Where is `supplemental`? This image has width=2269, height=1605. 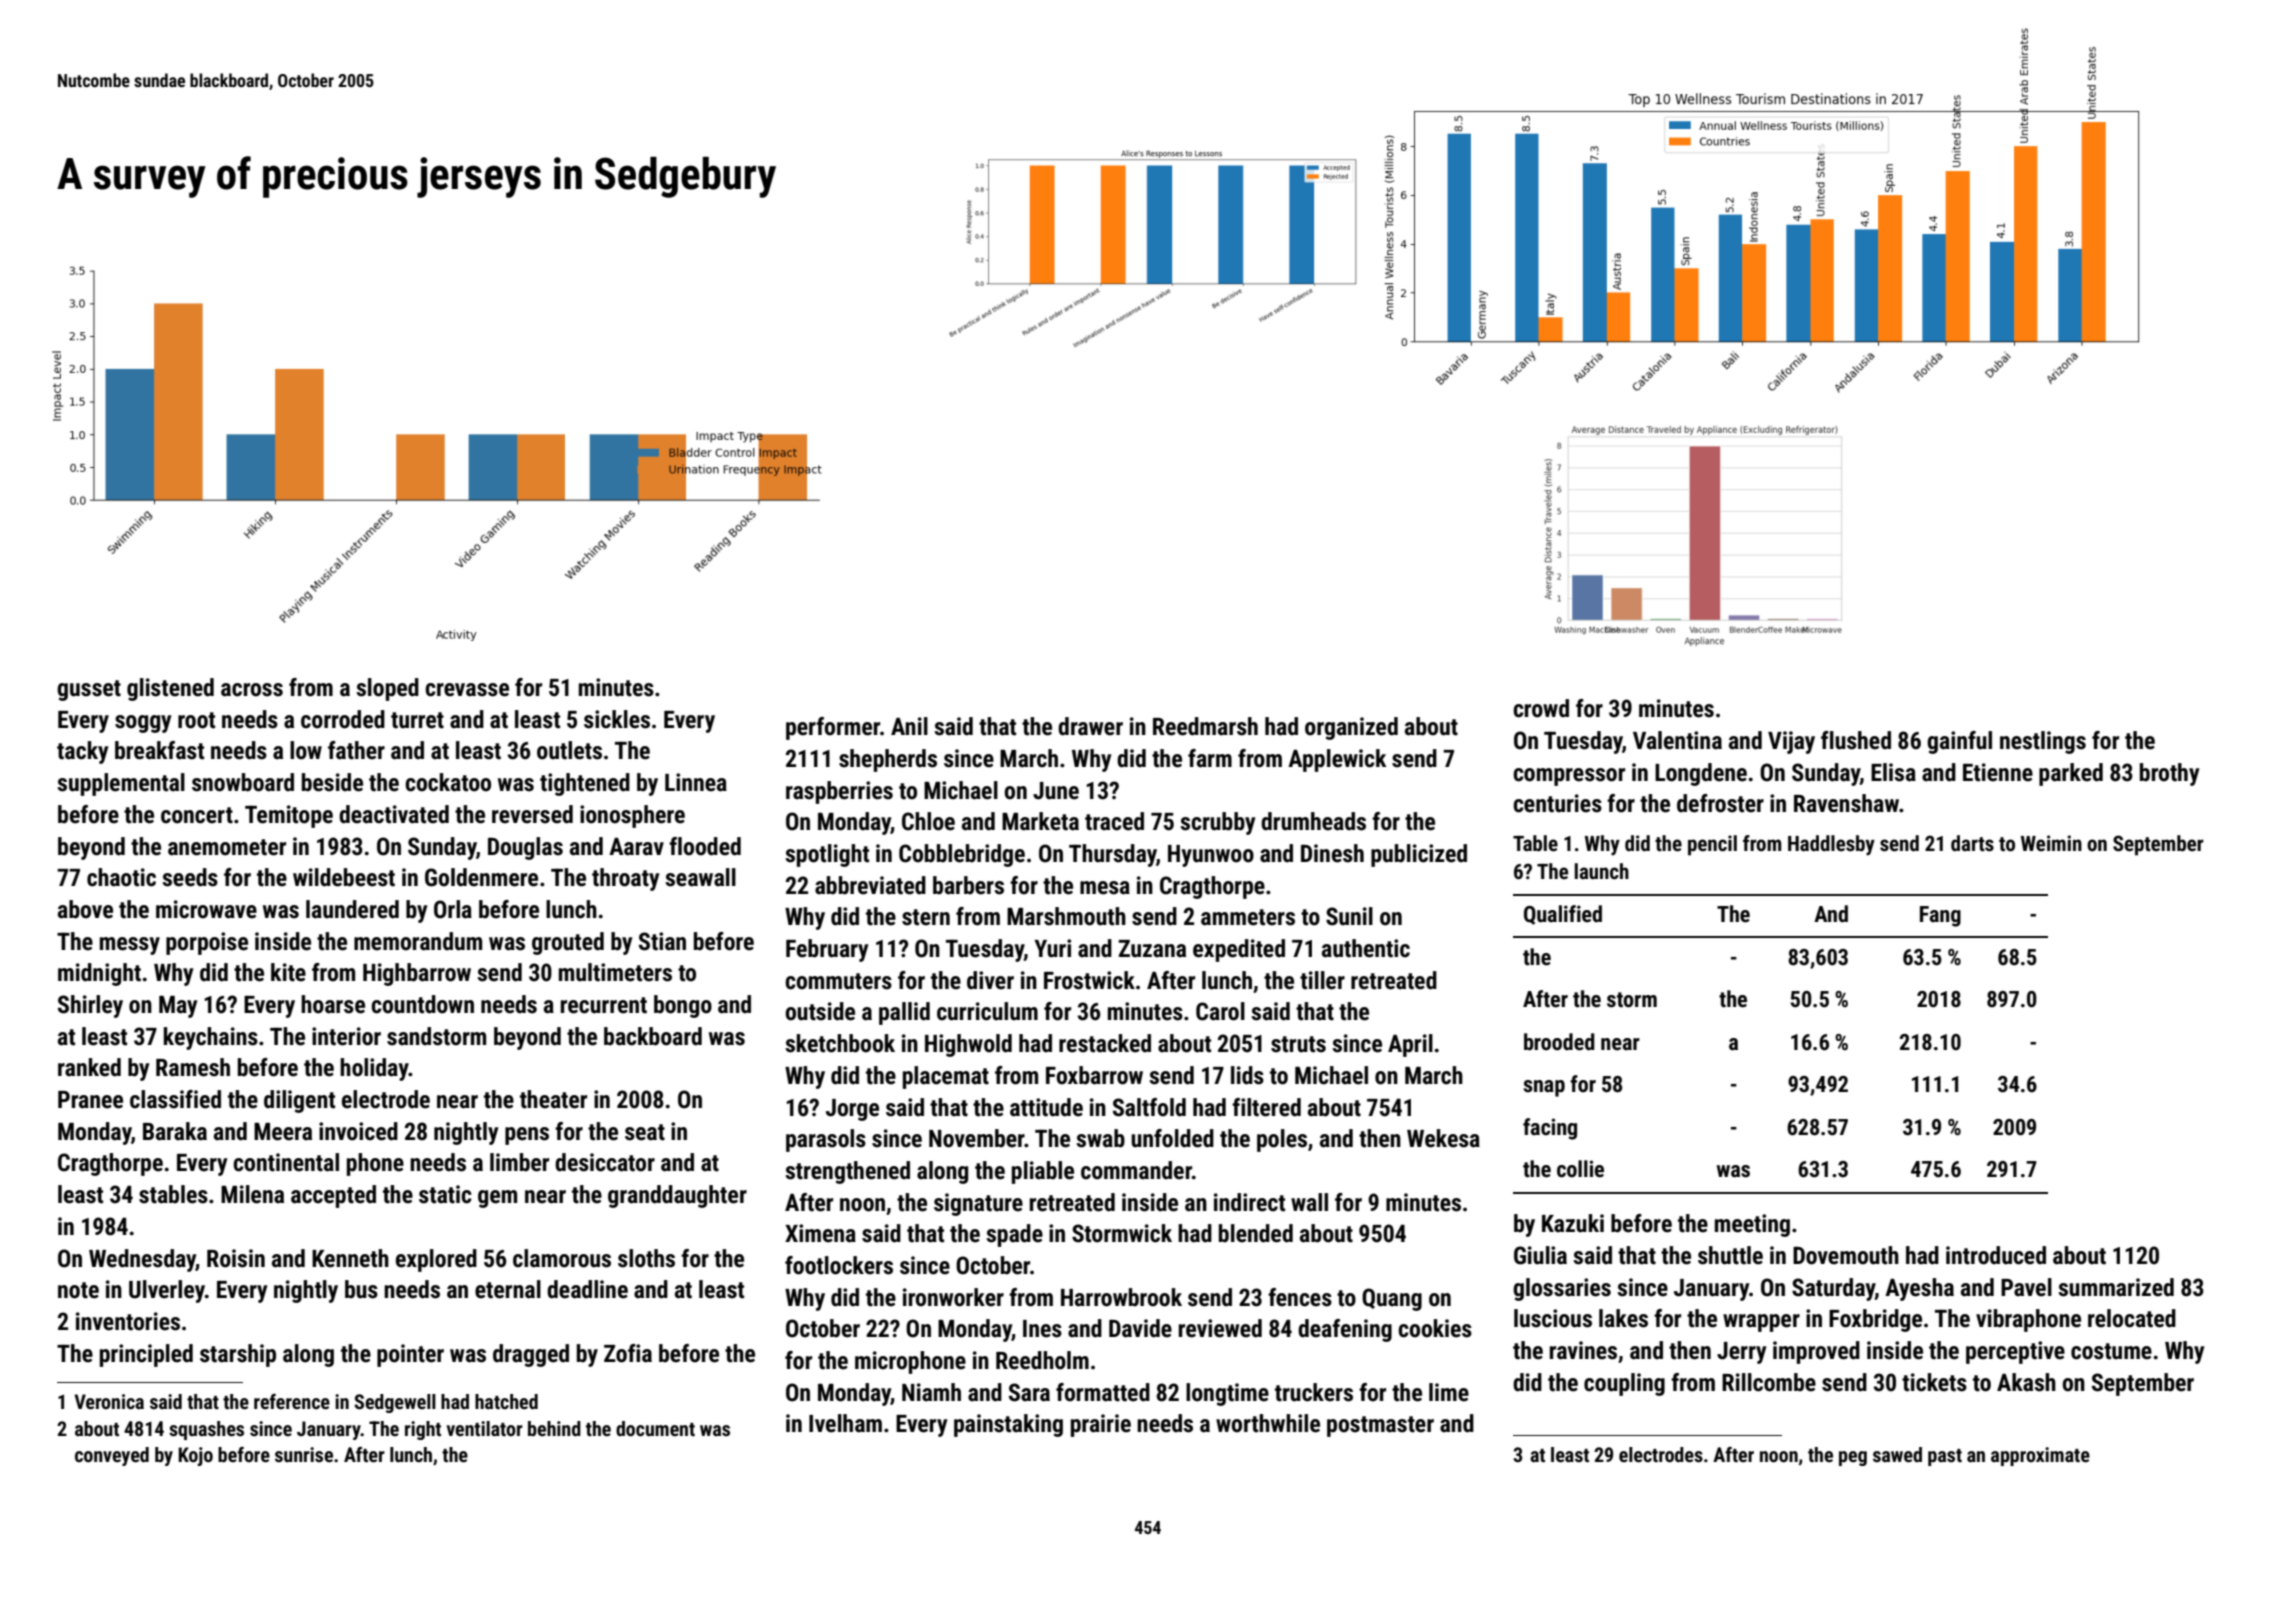 supplemental is located at coordinates (121, 784).
